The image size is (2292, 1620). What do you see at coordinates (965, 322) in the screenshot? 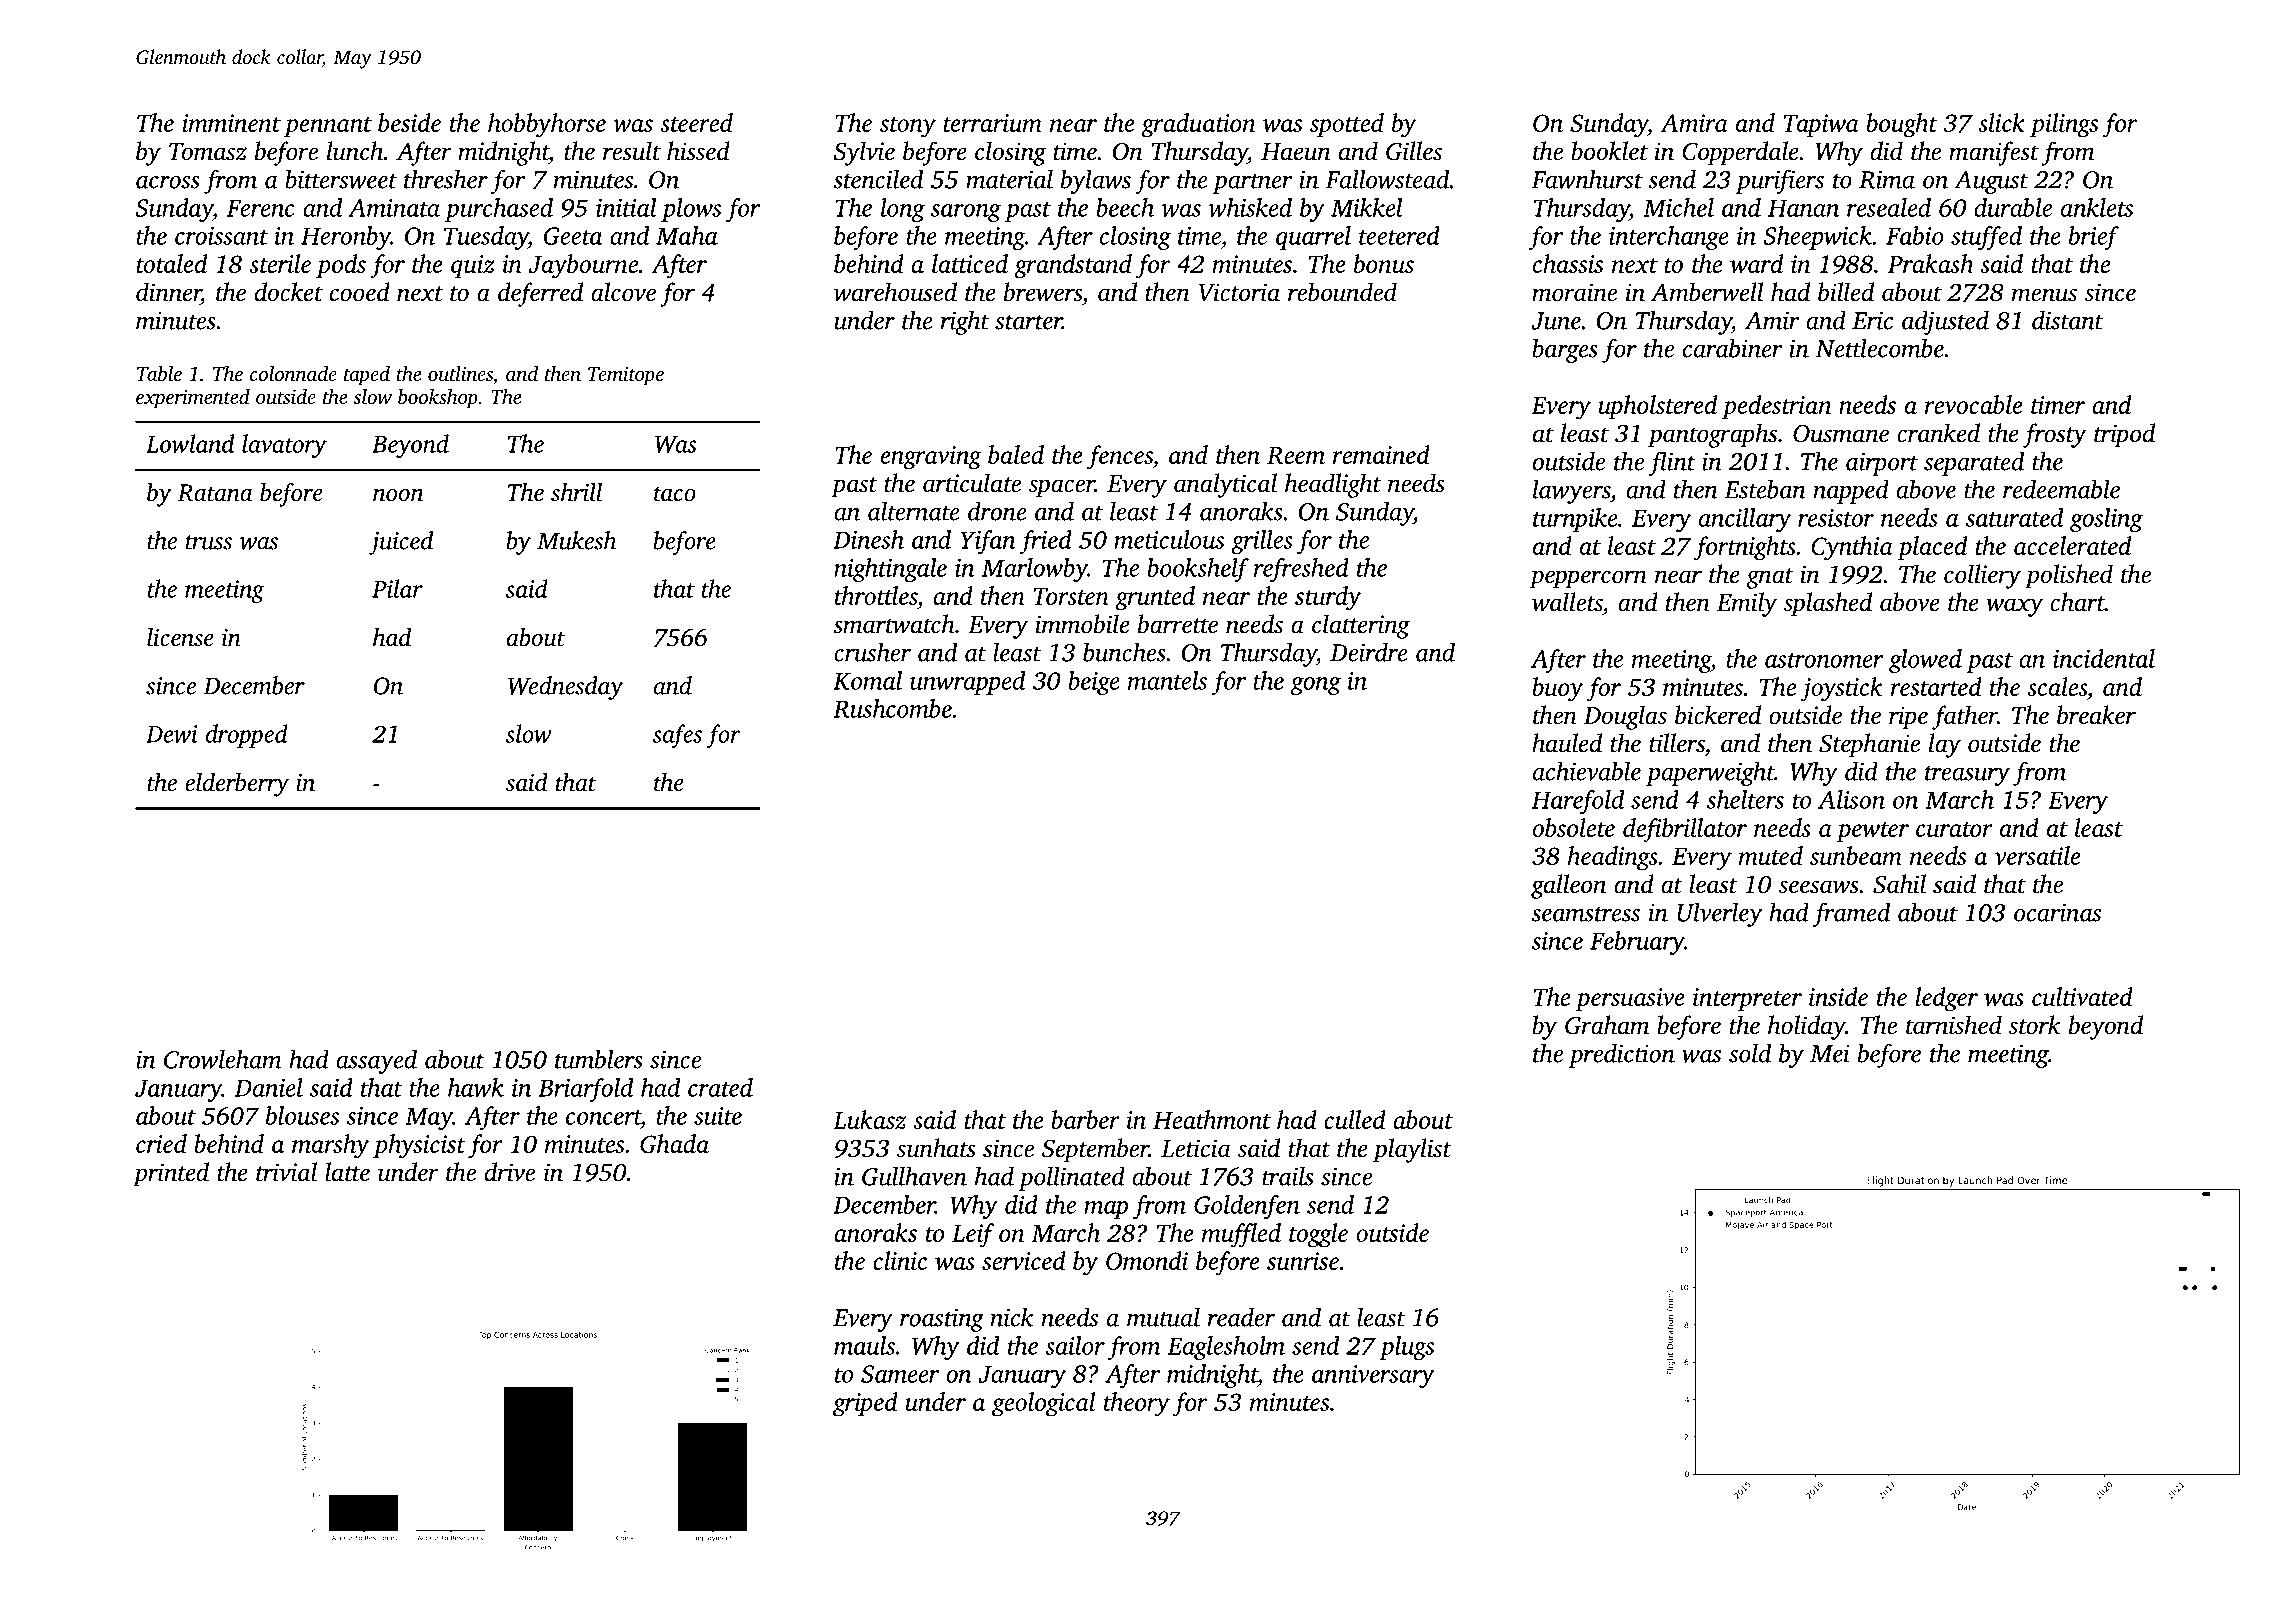
I see `right` at bounding box center [965, 322].
